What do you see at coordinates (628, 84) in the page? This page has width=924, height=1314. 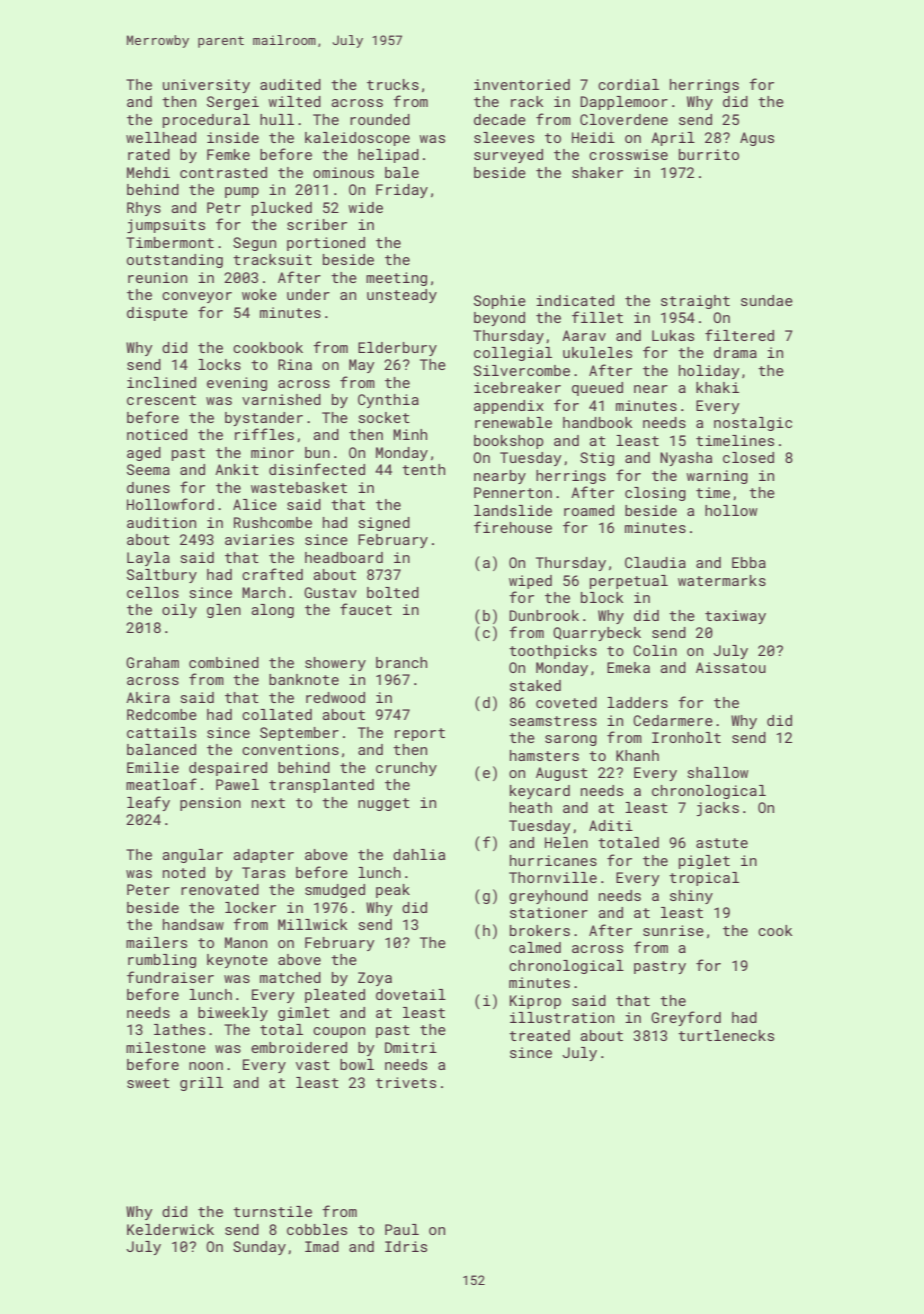 I see `cordial` at bounding box center [628, 84].
